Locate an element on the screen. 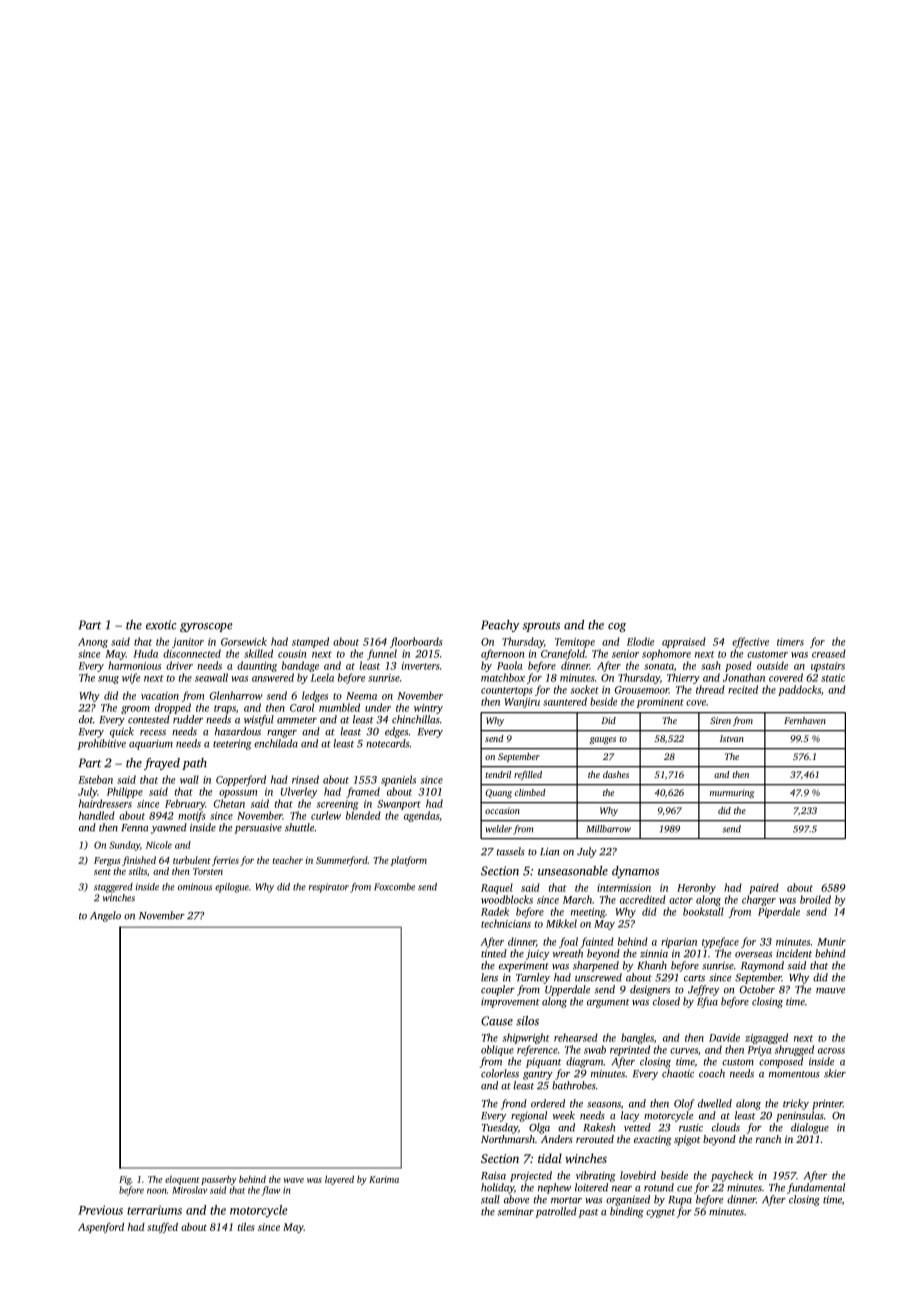 The image size is (924, 1308). technicians is located at coordinates (506, 923).
